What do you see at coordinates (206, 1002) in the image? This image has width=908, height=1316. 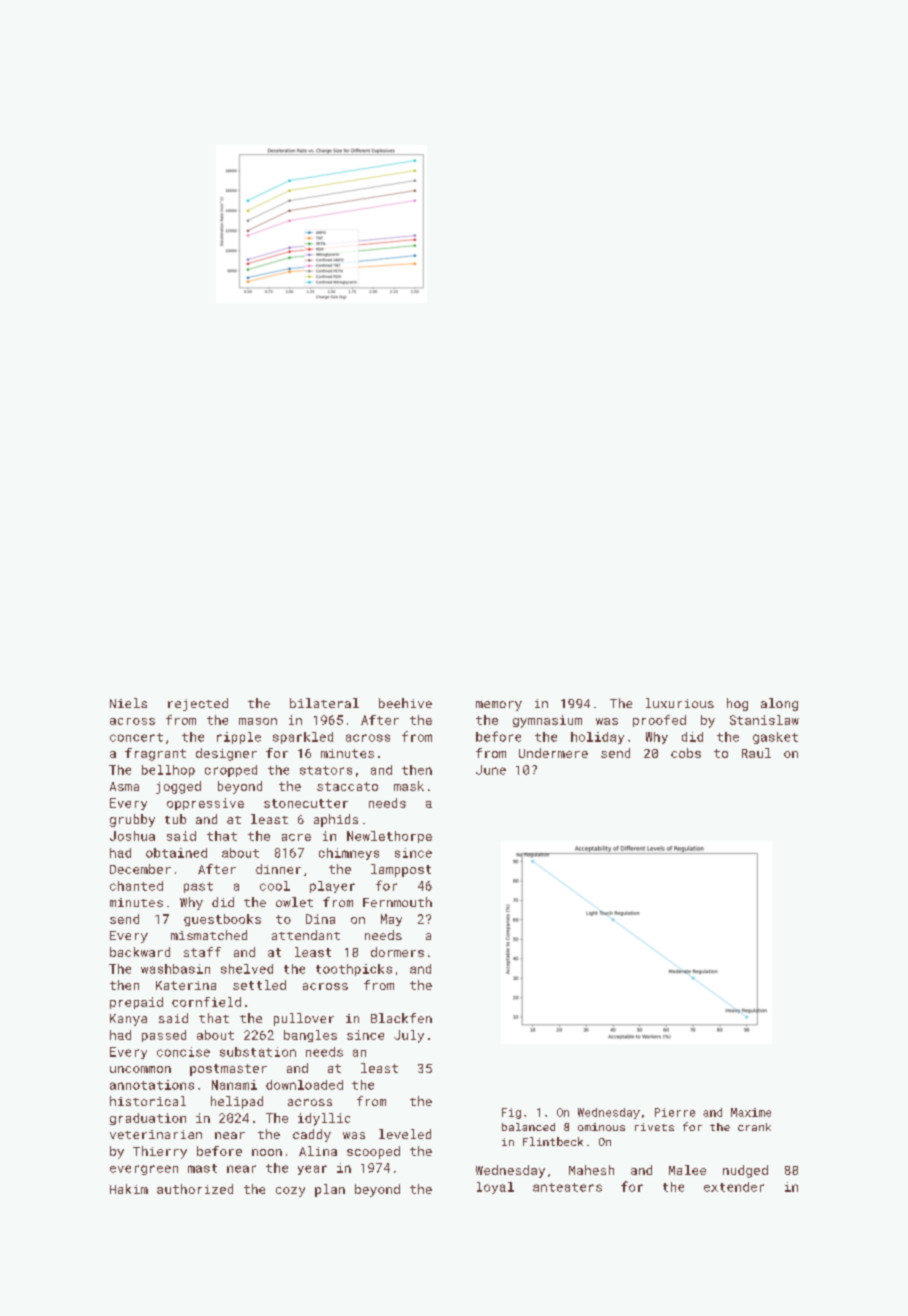 I see `cornfield` at bounding box center [206, 1002].
